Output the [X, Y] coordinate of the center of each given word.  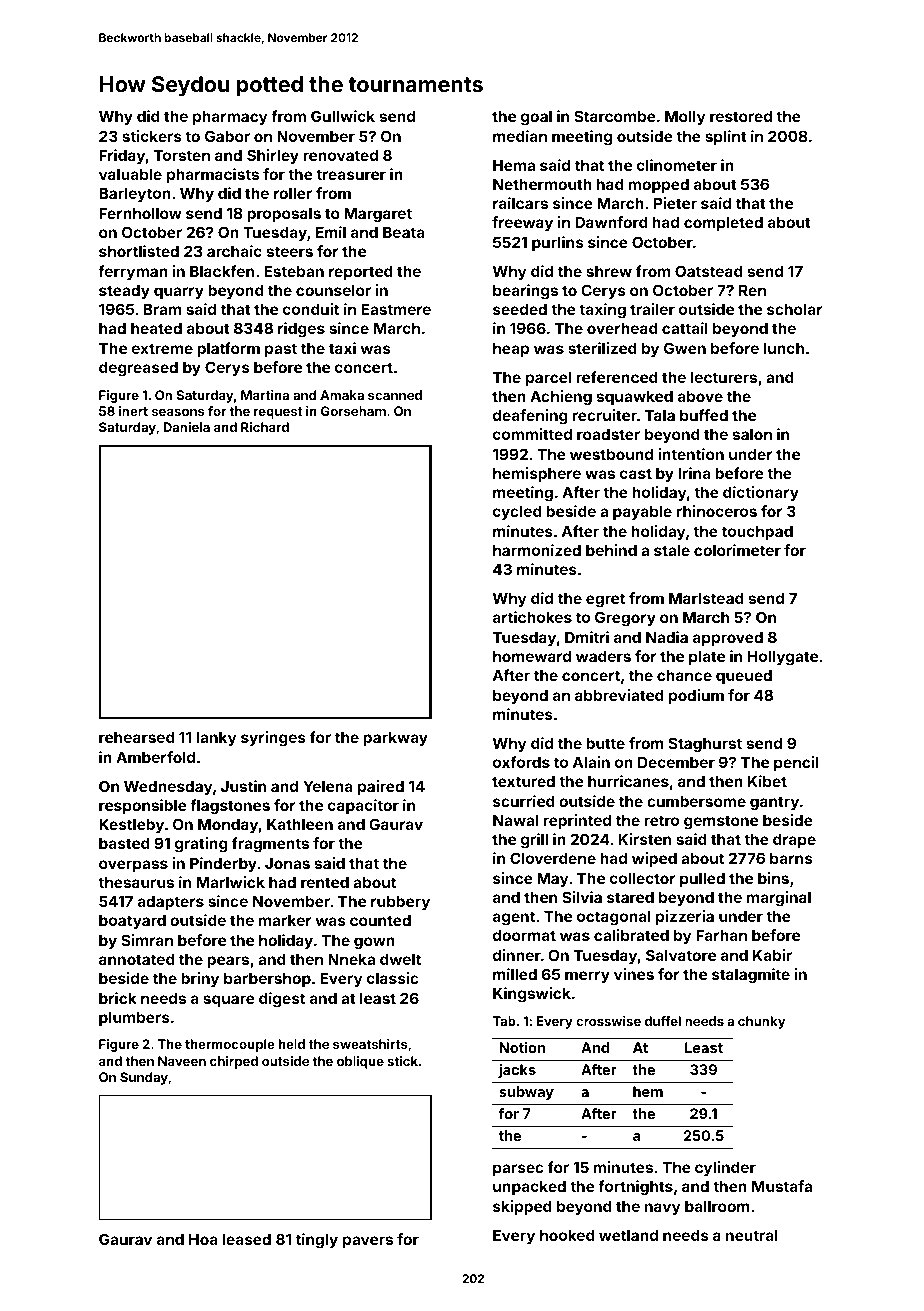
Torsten [182, 155]
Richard [265, 427]
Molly [685, 118]
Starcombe [615, 116]
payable [642, 513]
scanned [395, 395]
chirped [234, 1062]
